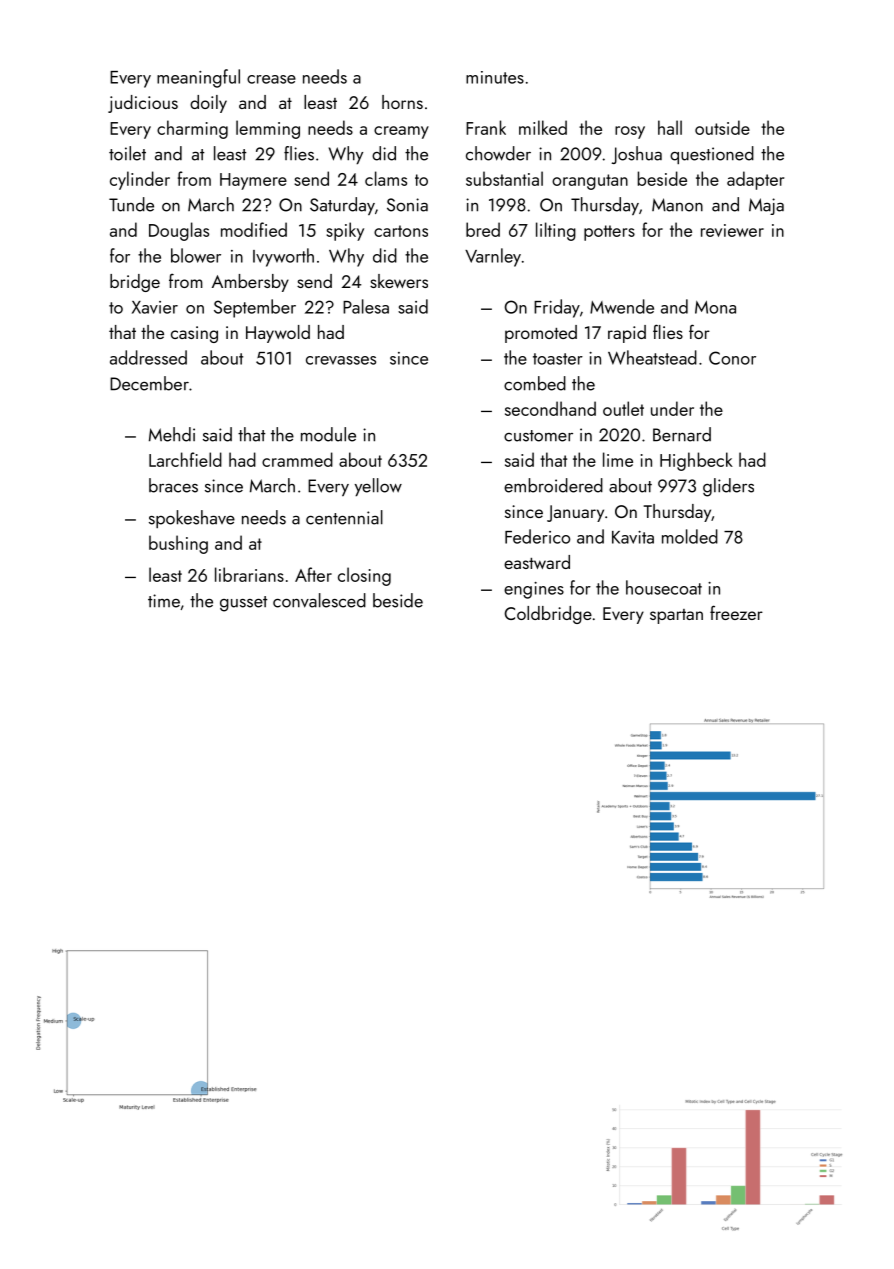 This document has width=894, height=1269. What do you see at coordinates (402, 102) in the document?
I see `horns` at bounding box center [402, 102].
